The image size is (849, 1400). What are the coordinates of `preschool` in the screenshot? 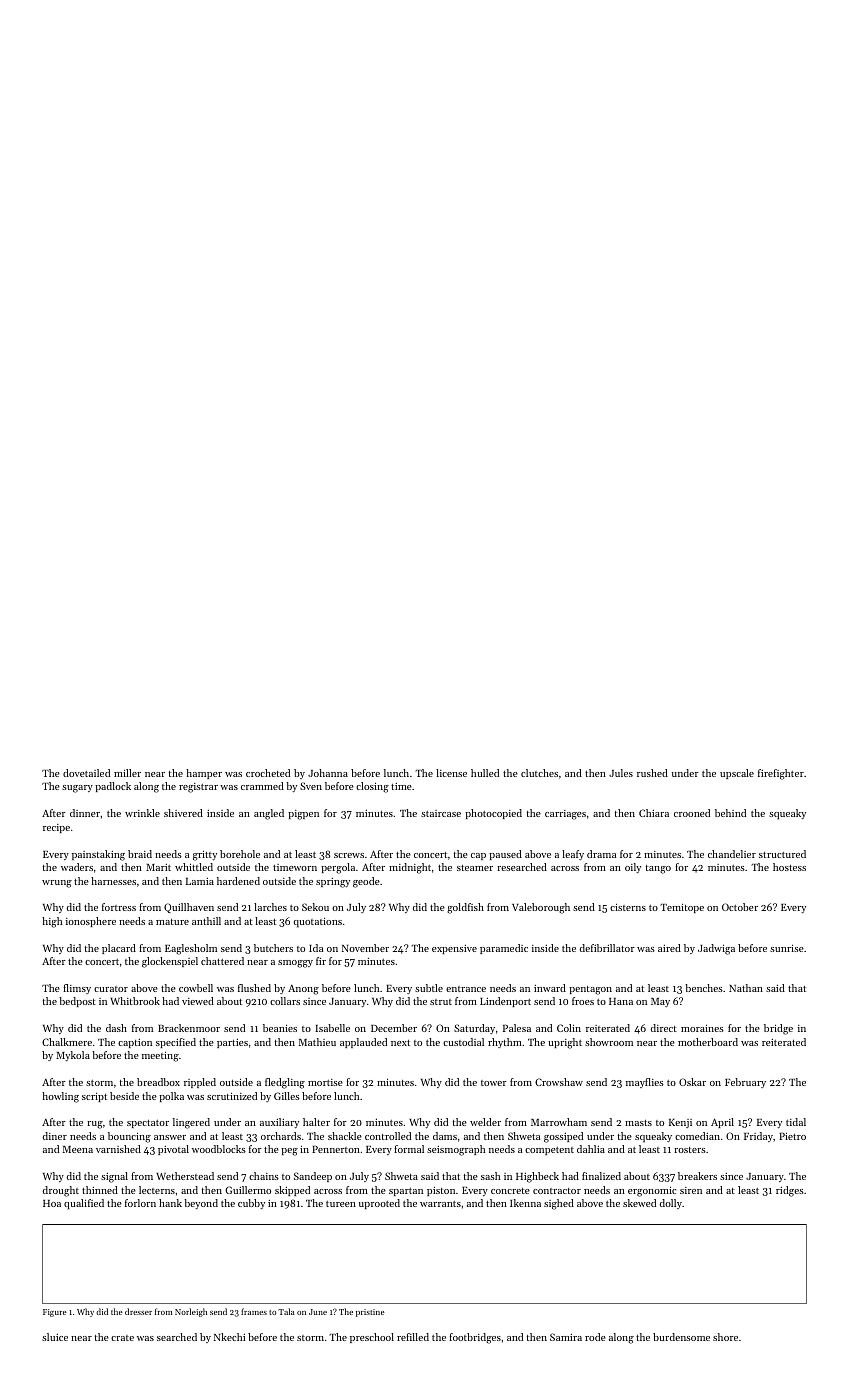 It's located at (372, 1338).
